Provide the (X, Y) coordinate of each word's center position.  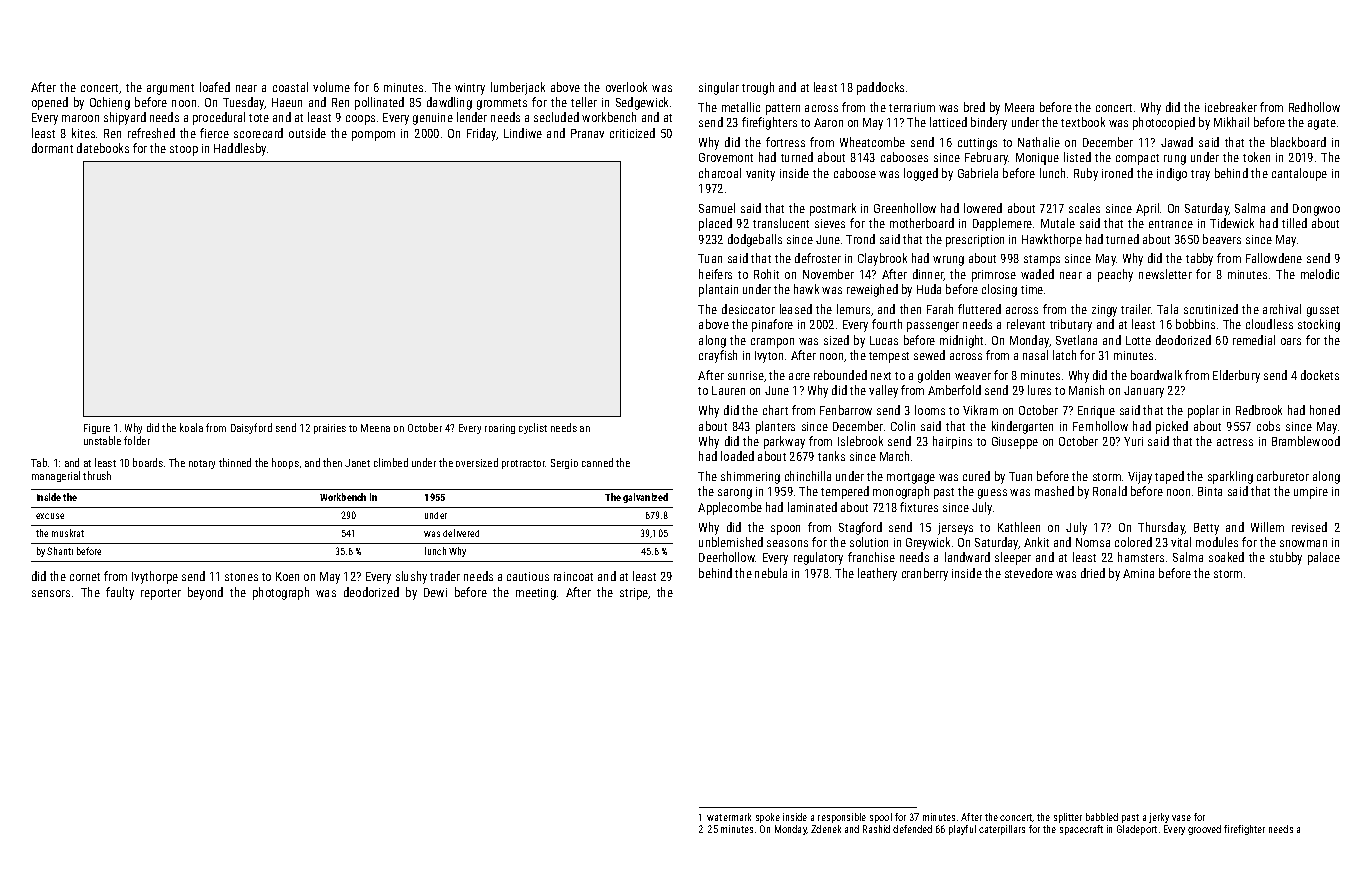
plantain (718, 290)
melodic (1320, 274)
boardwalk (1156, 375)
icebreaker (1231, 107)
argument (170, 89)
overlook (626, 87)
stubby (1286, 558)
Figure (97, 429)
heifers (715, 274)
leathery (877, 574)
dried (1093, 573)
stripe (634, 594)
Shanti (60, 551)
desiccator (748, 309)
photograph (281, 593)
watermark (729, 817)
